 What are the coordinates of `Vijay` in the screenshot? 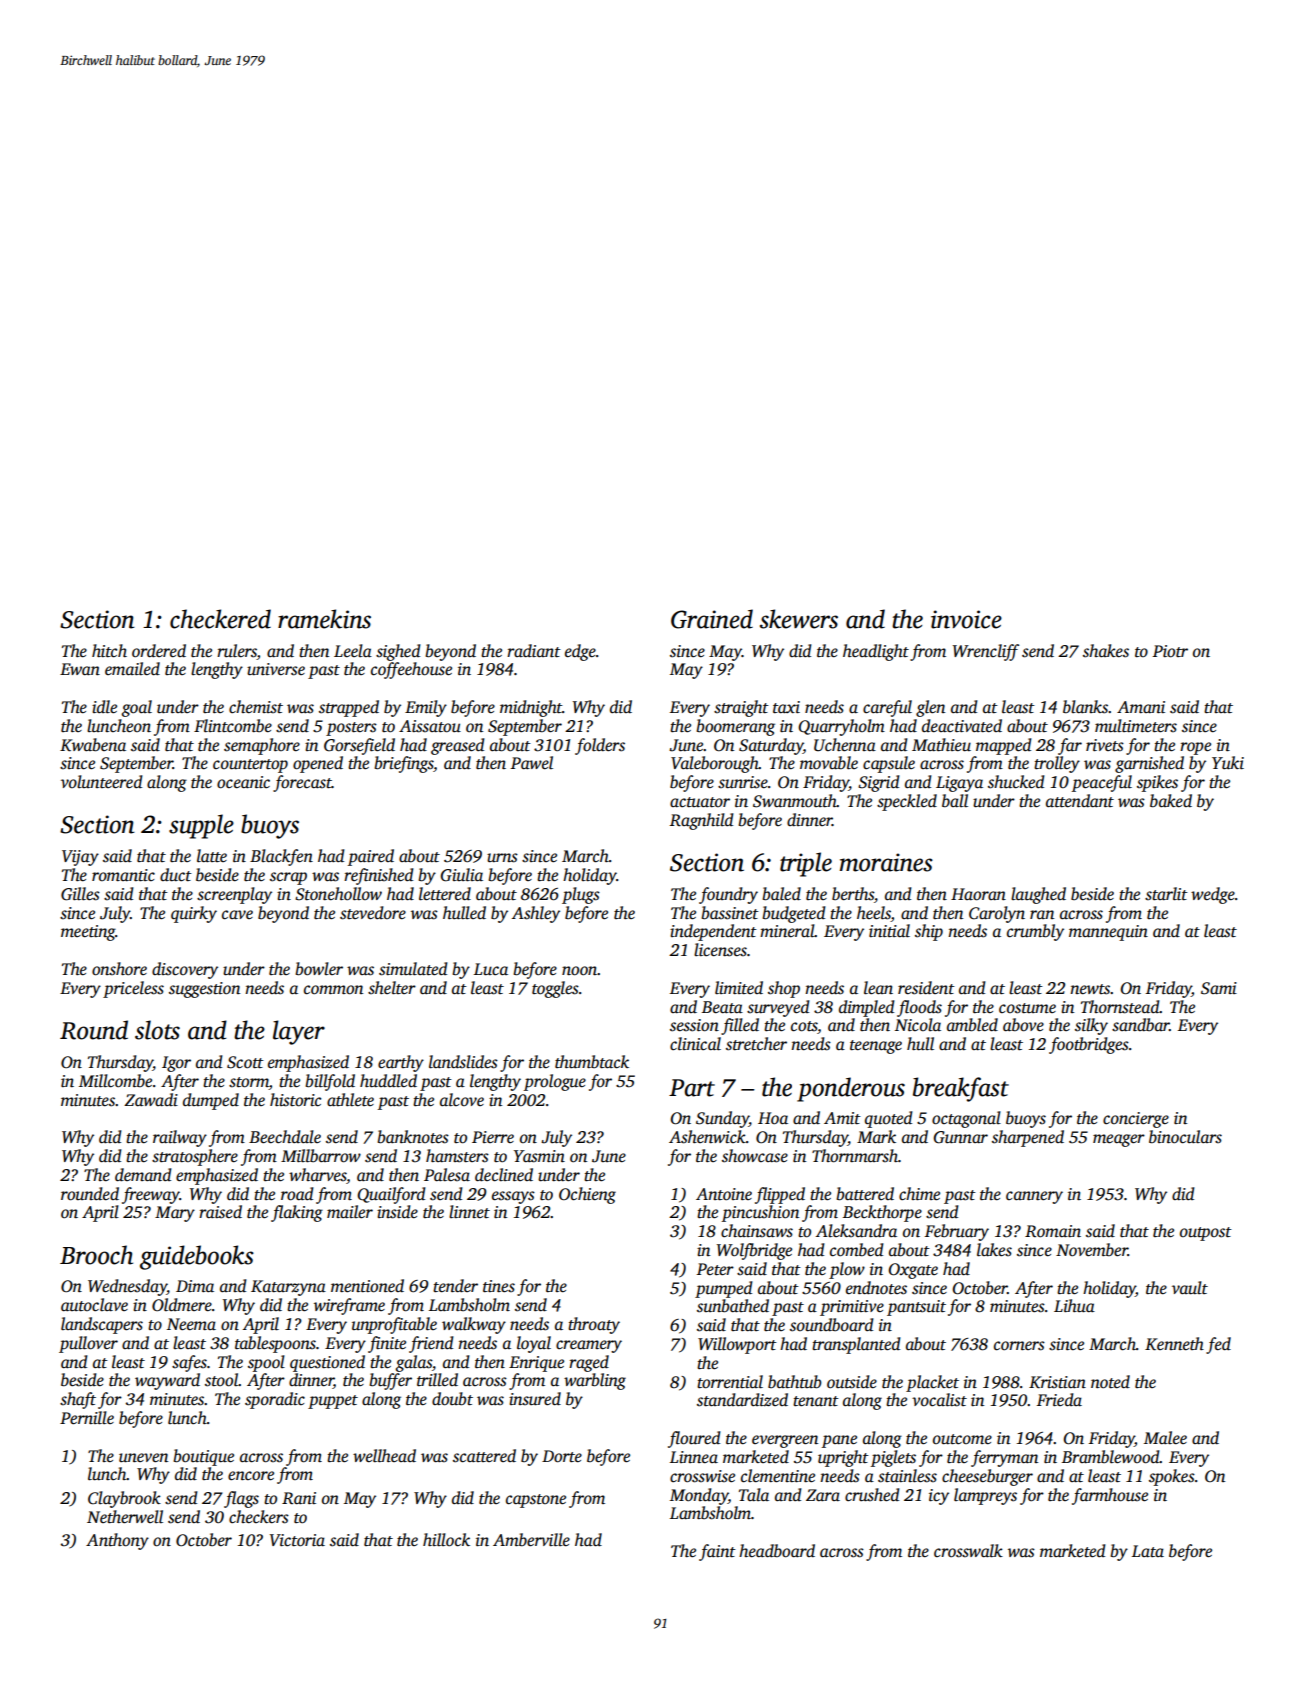 It's located at (80, 858).
